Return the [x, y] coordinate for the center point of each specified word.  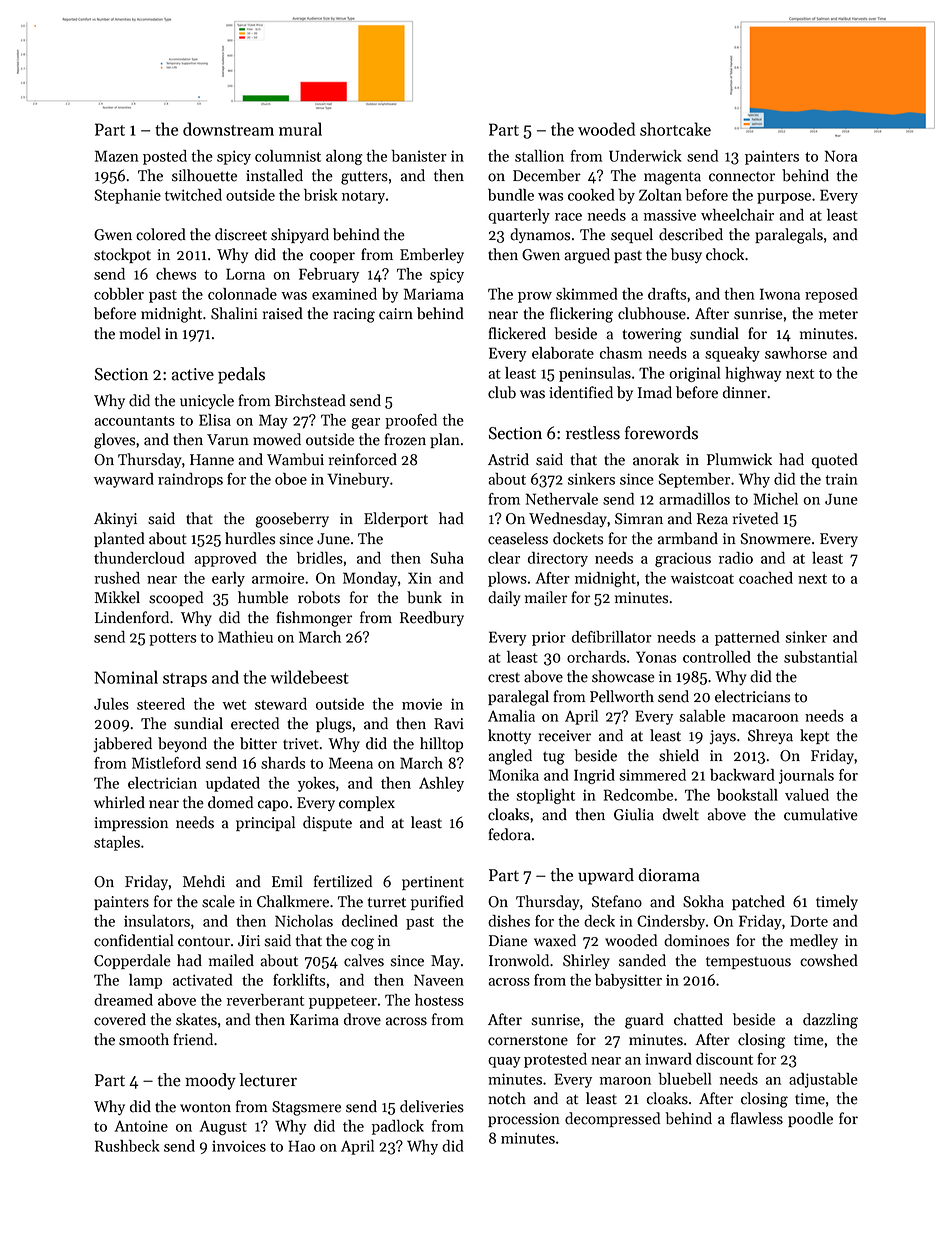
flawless [757, 1118]
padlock [398, 1127]
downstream [228, 129]
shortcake [675, 129]
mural [300, 129]
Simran [639, 519]
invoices [239, 1146]
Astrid [508, 459]
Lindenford [132, 617]
